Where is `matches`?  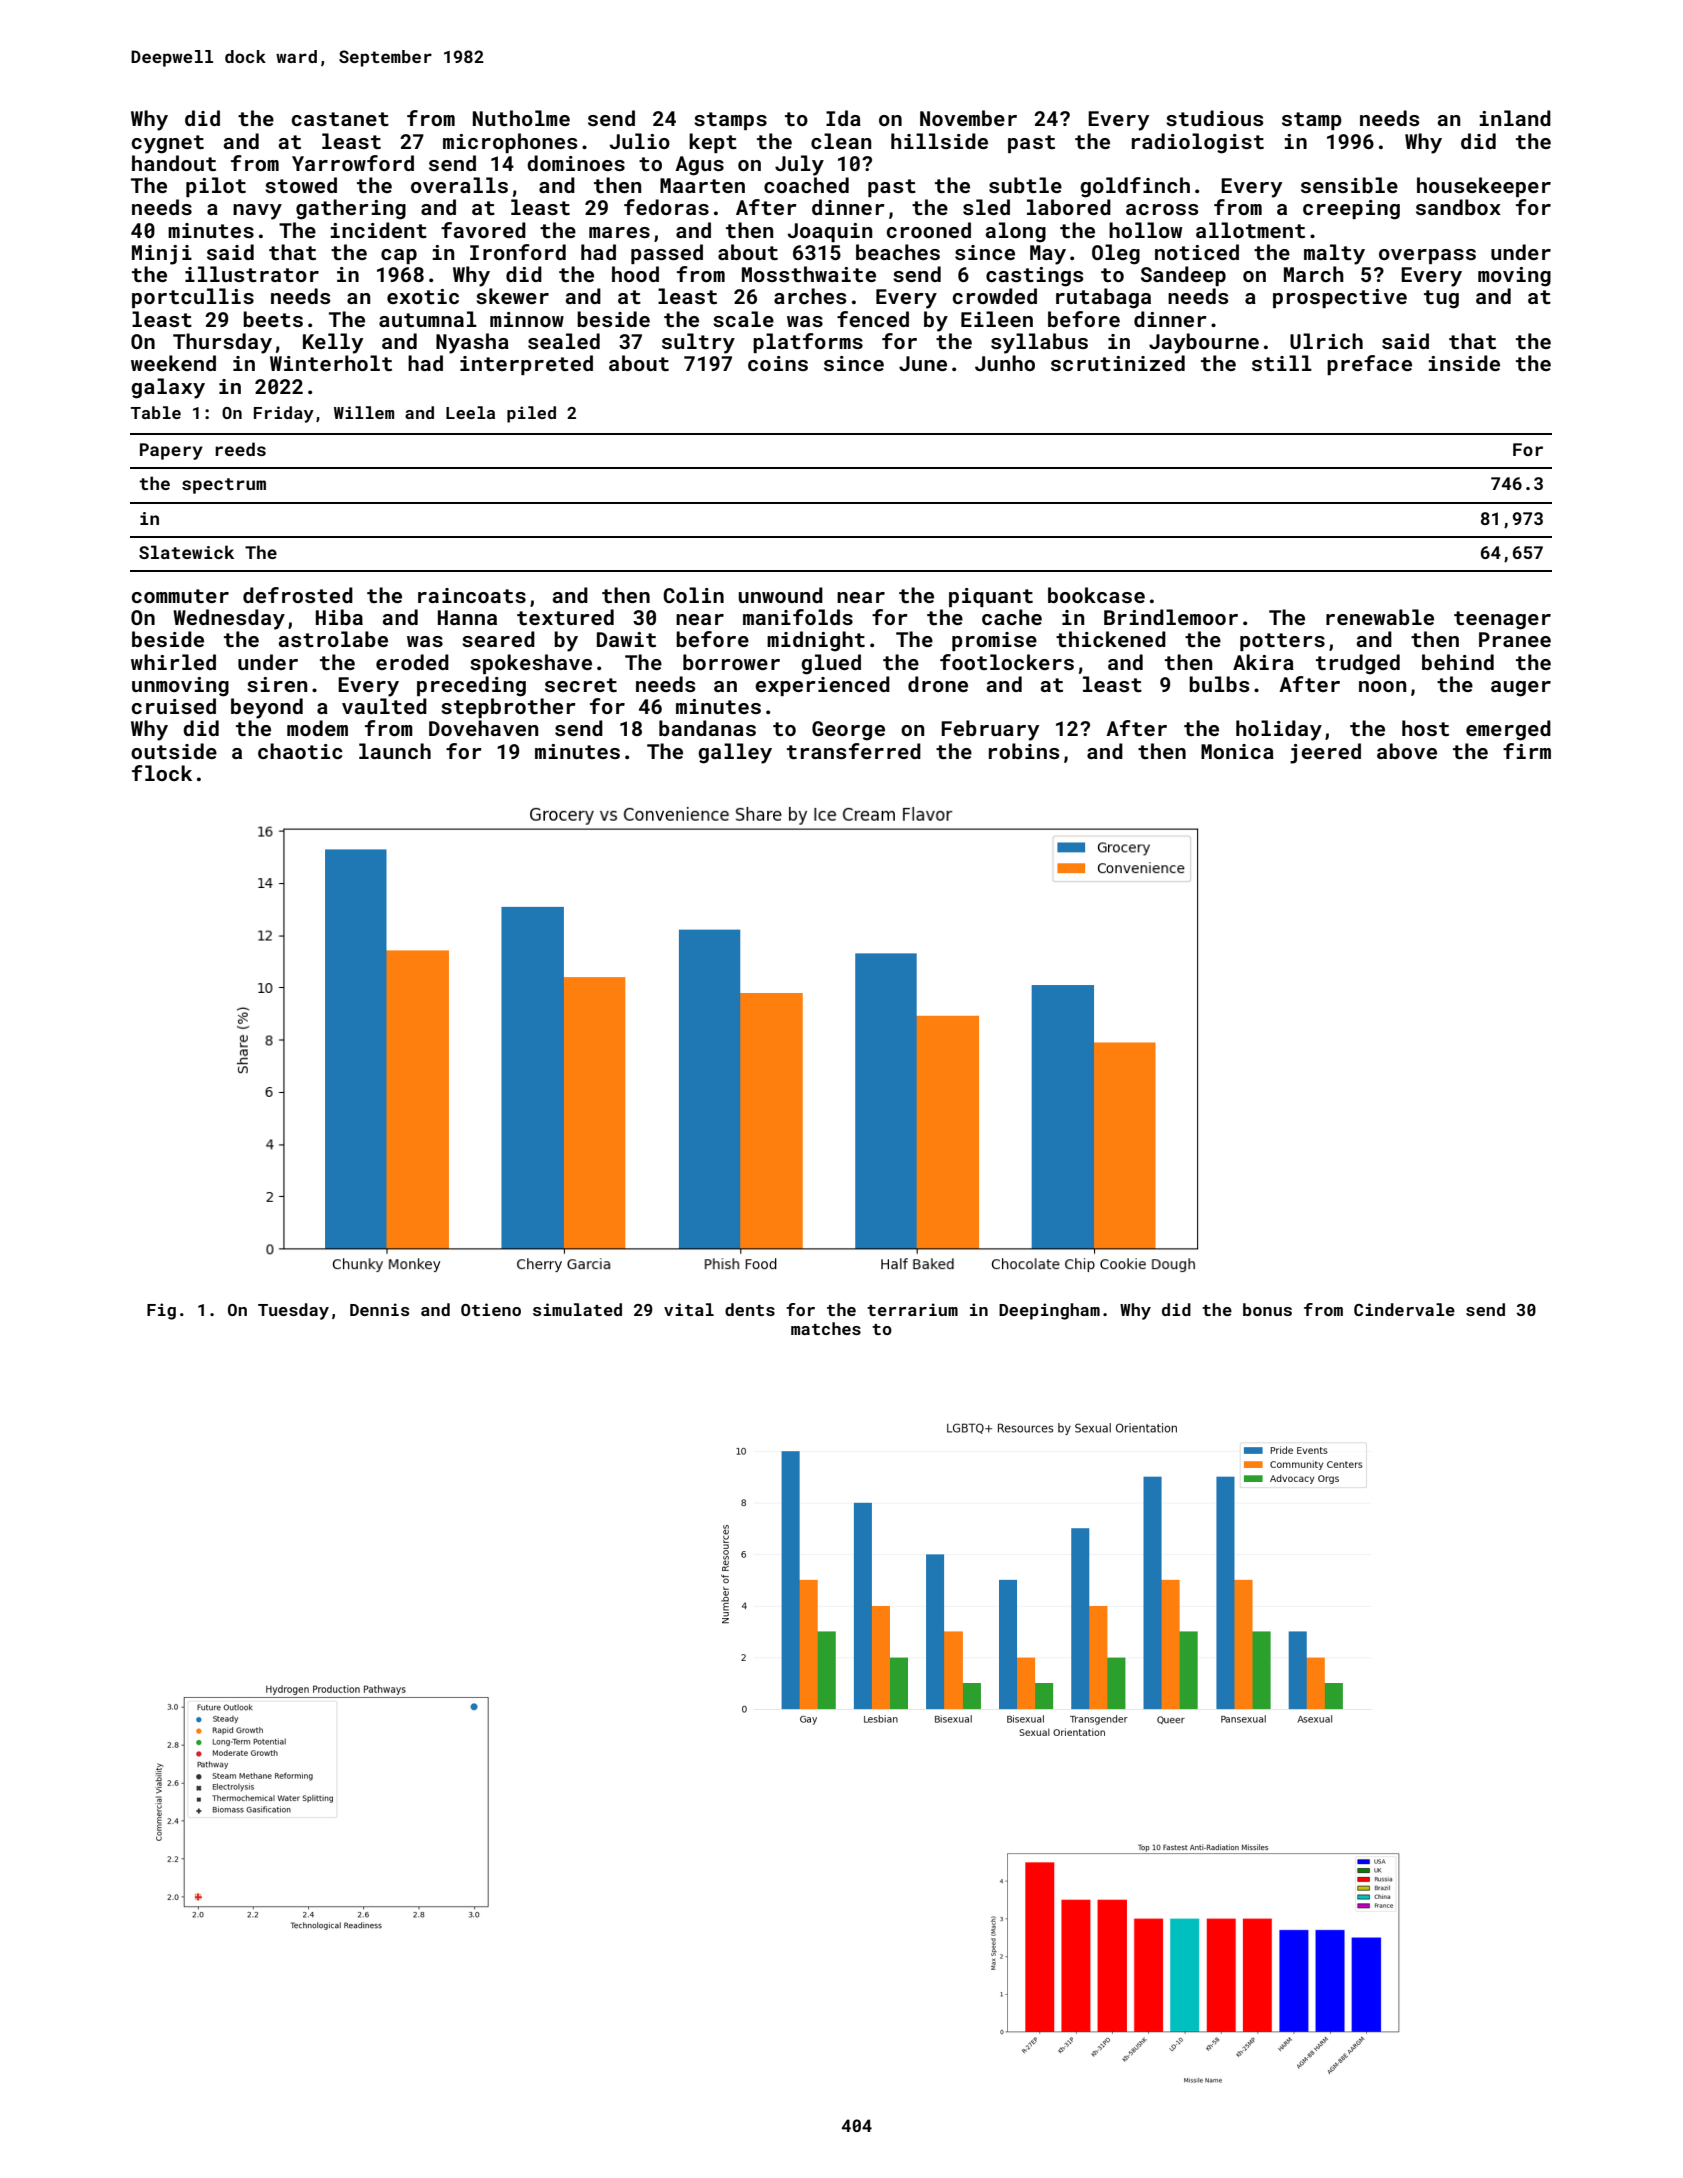 matches is located at coordinates (826, 1328).
